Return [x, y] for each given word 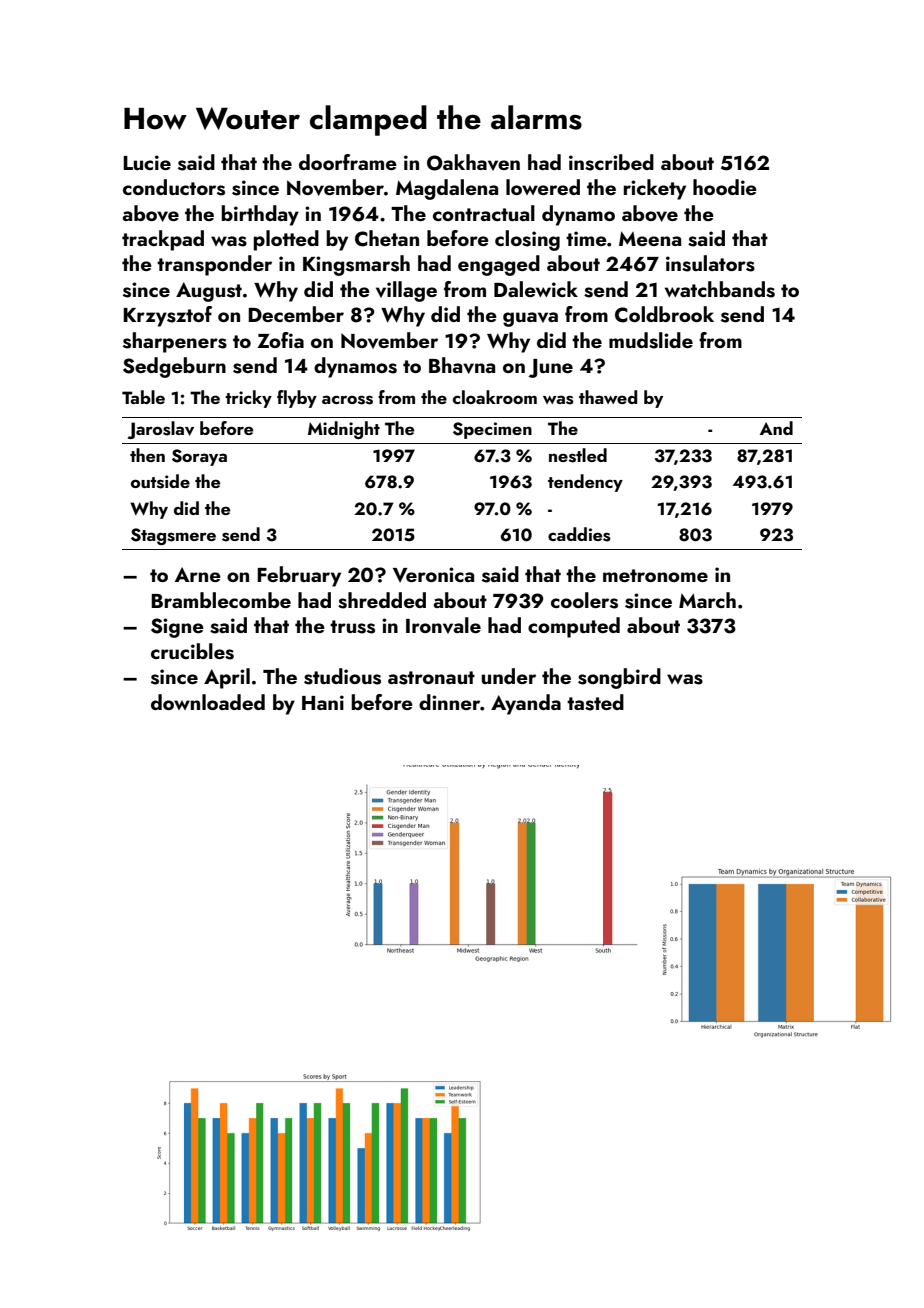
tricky [248, 399]
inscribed [611, 162]
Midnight [344, 430]
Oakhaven [473, 162]
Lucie [147, 162]
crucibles [192, 651]
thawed [608, 397]
